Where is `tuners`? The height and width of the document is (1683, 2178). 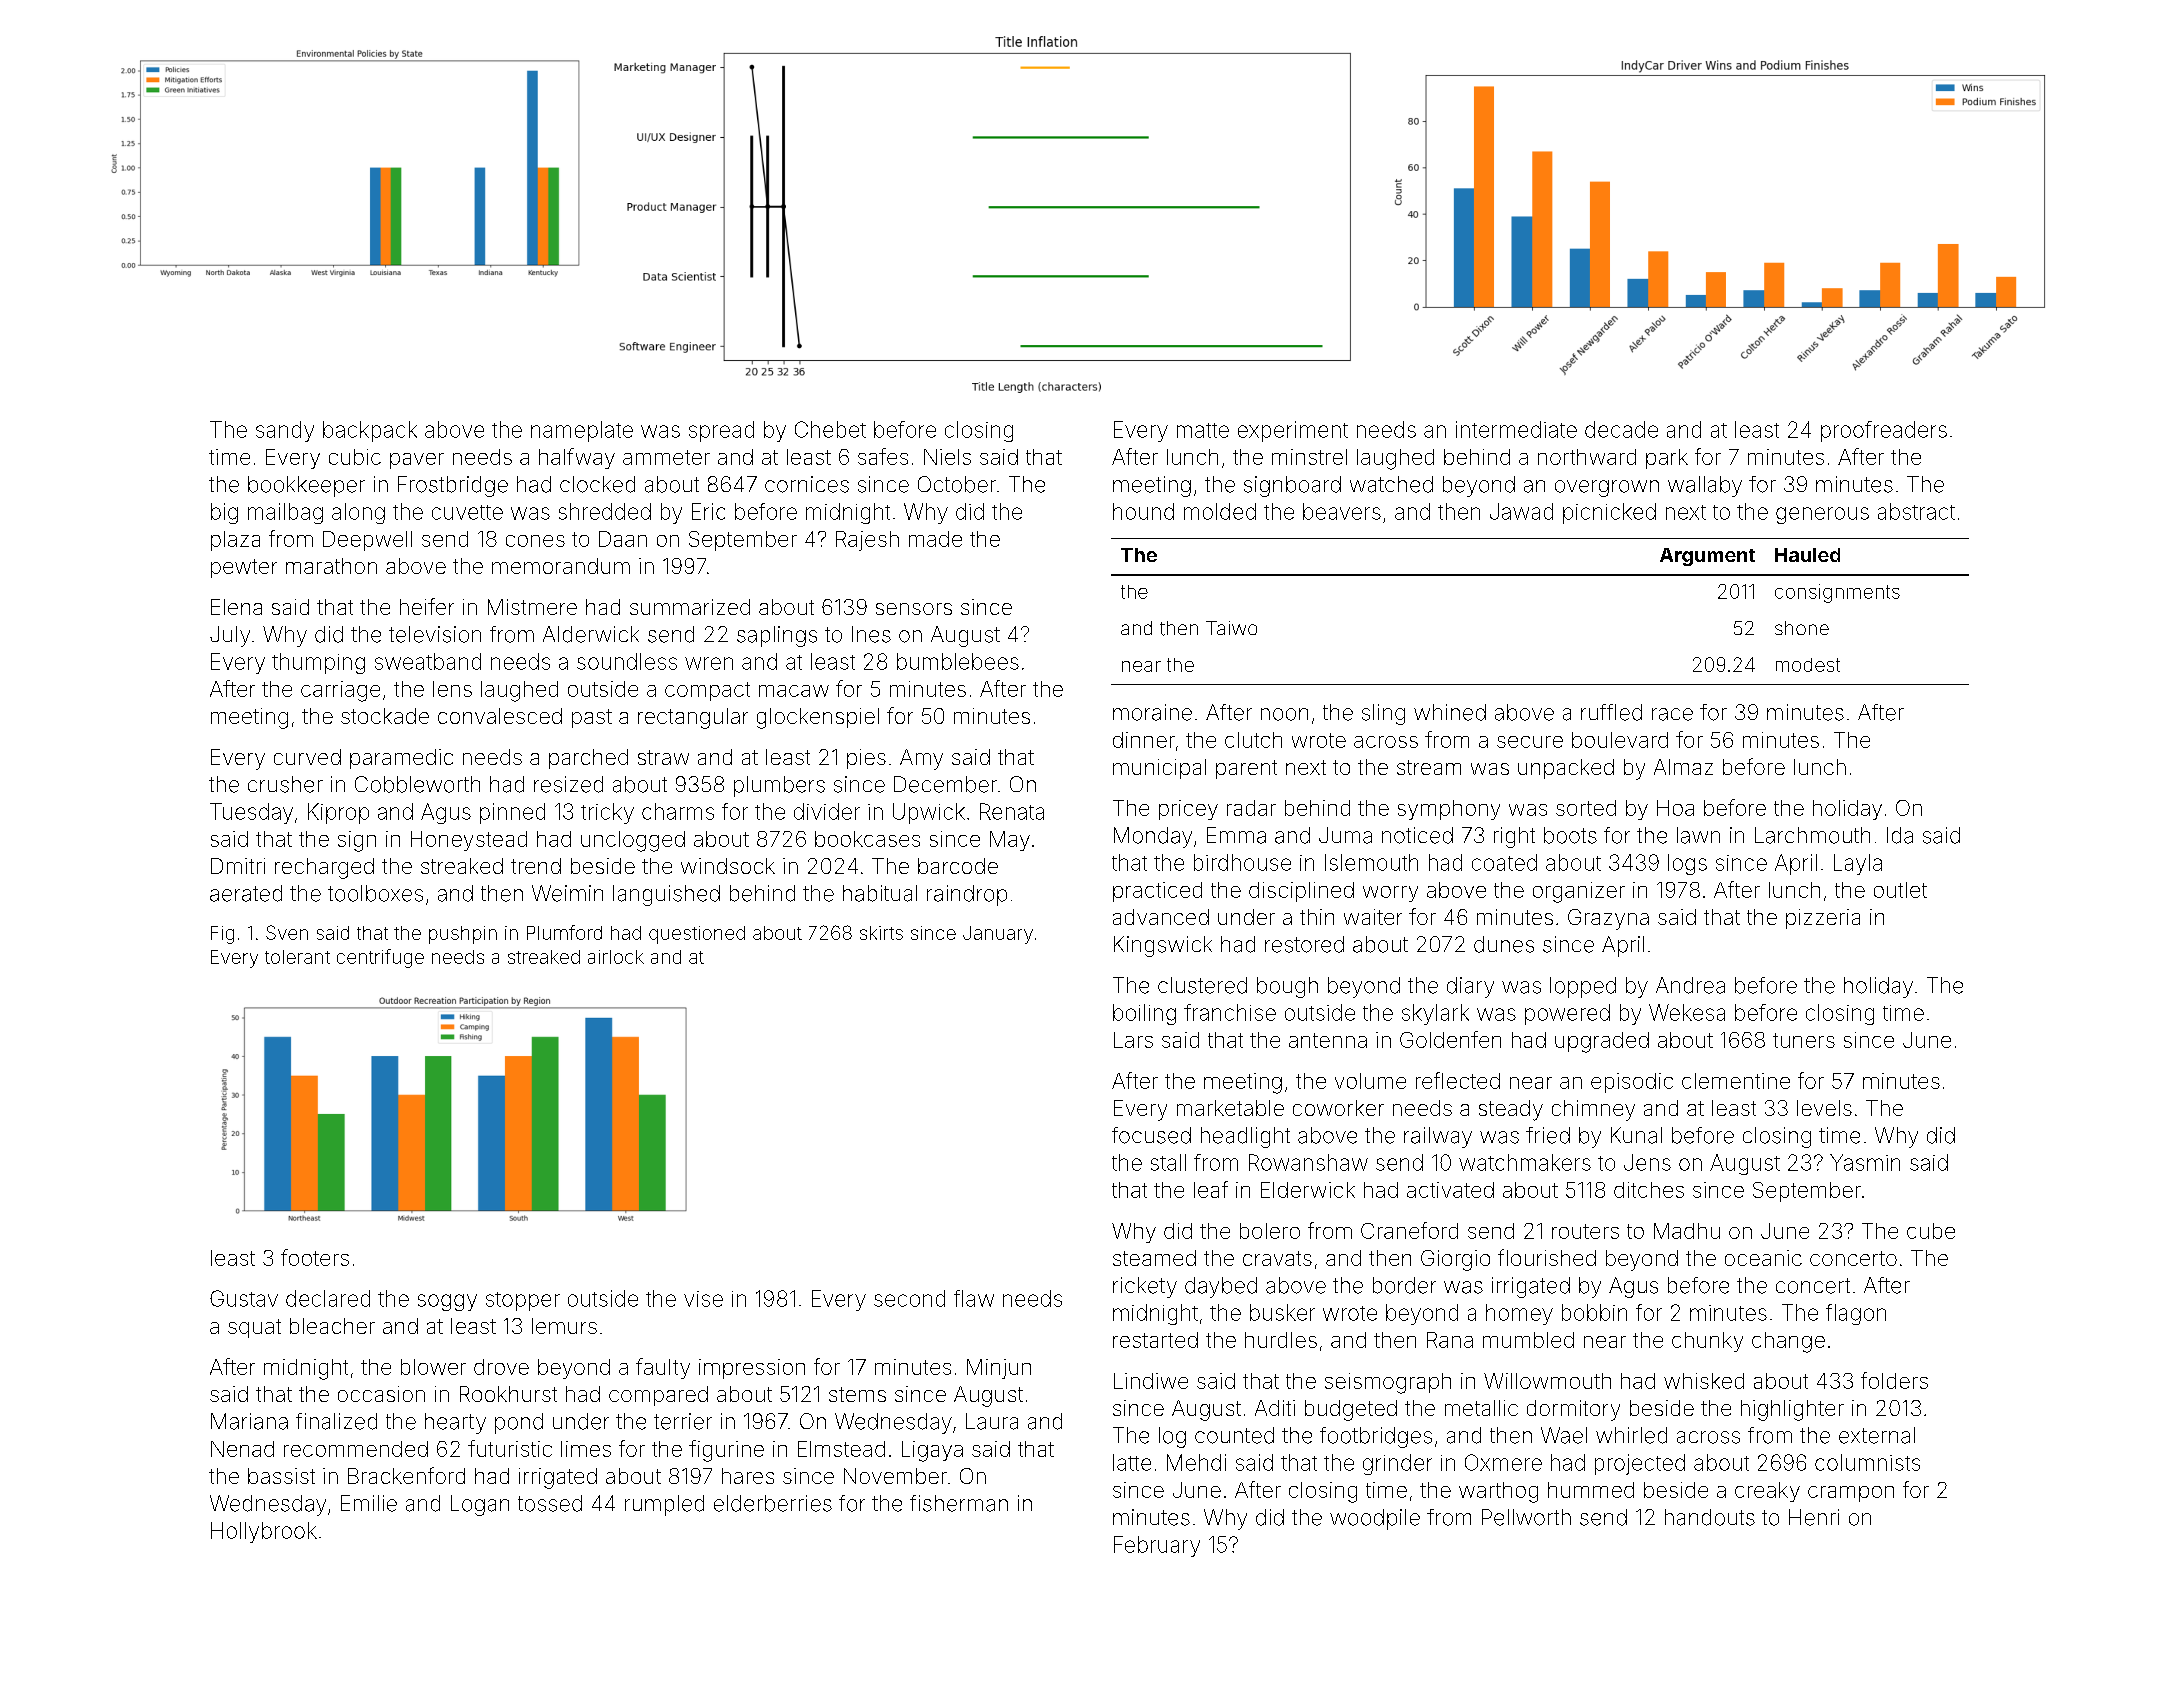 tuners is located at coordinates (1804, 1040).
